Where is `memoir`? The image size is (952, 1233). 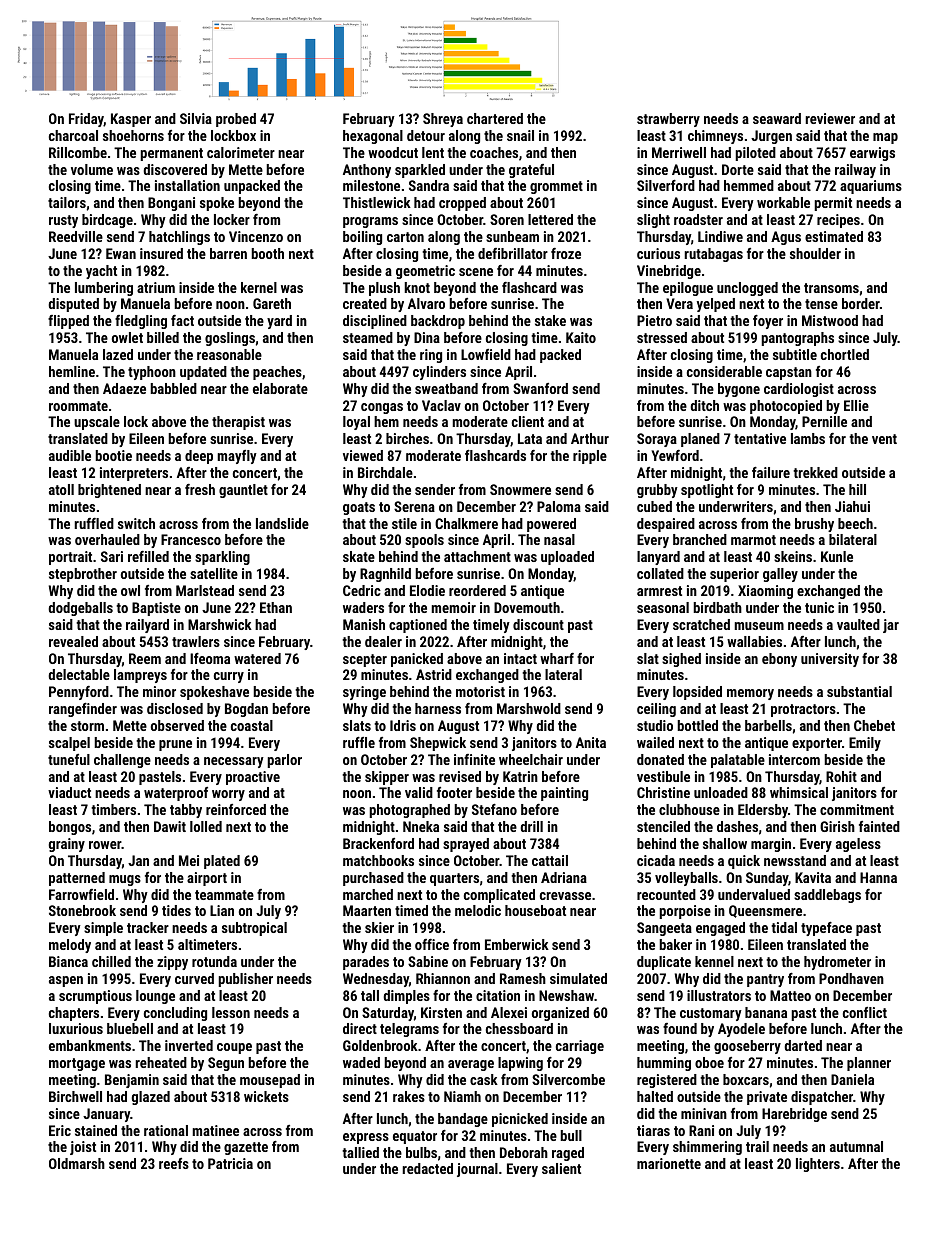
memoir is located at coordinates (453, 607).
